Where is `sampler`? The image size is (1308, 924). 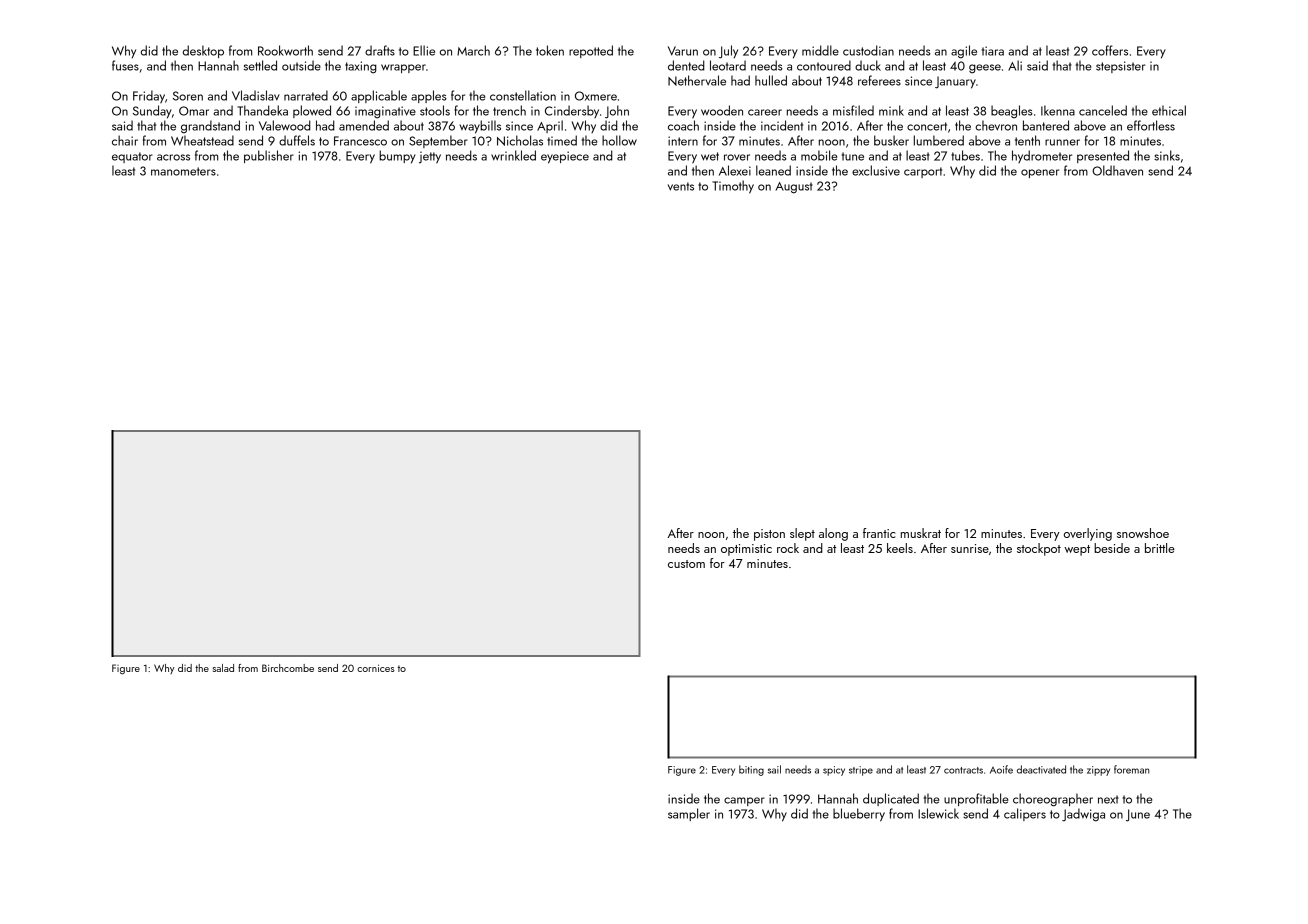
sampler is located at coordinates (689, 814).
